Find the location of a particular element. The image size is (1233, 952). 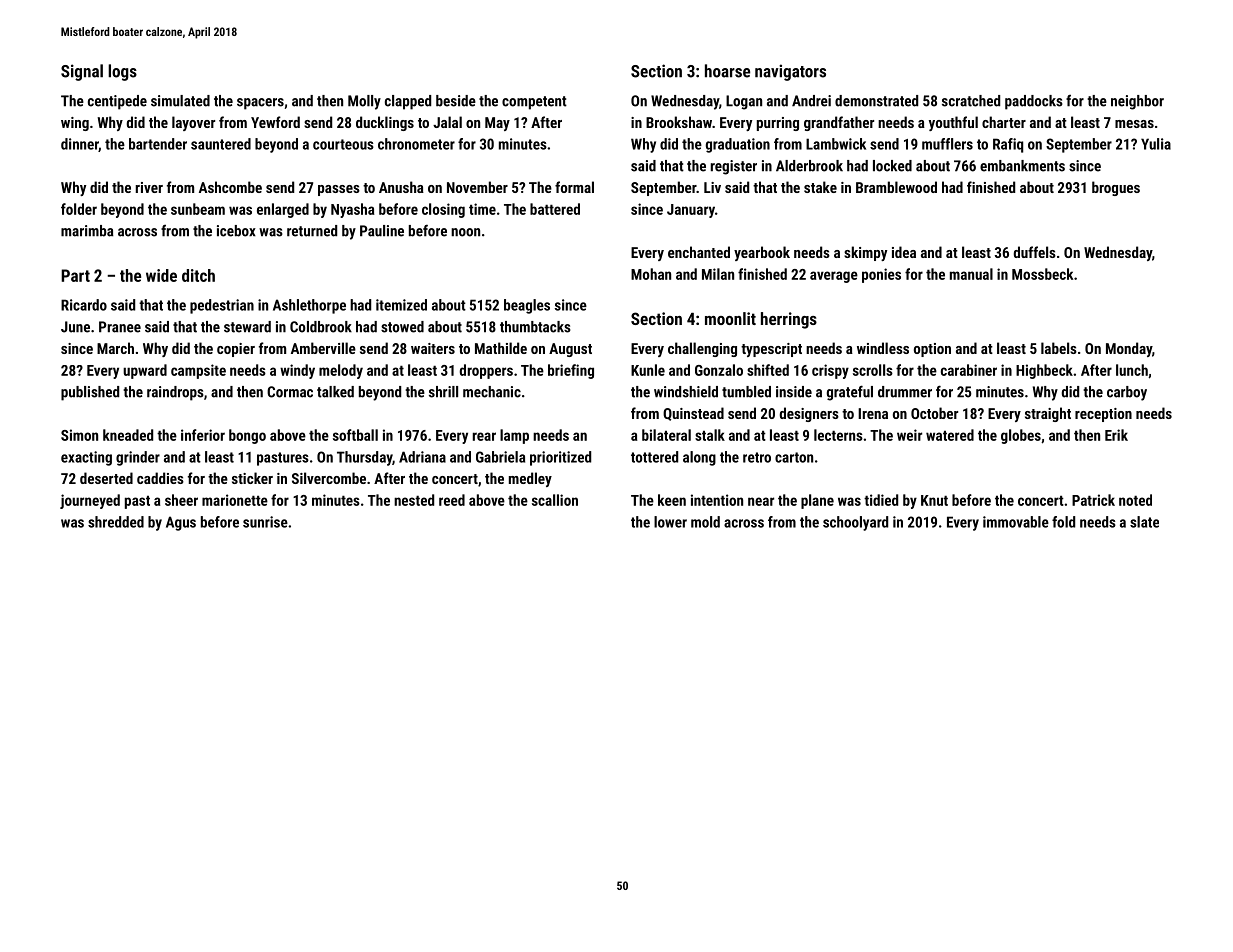

logs is located at coordinates (122, 72).
